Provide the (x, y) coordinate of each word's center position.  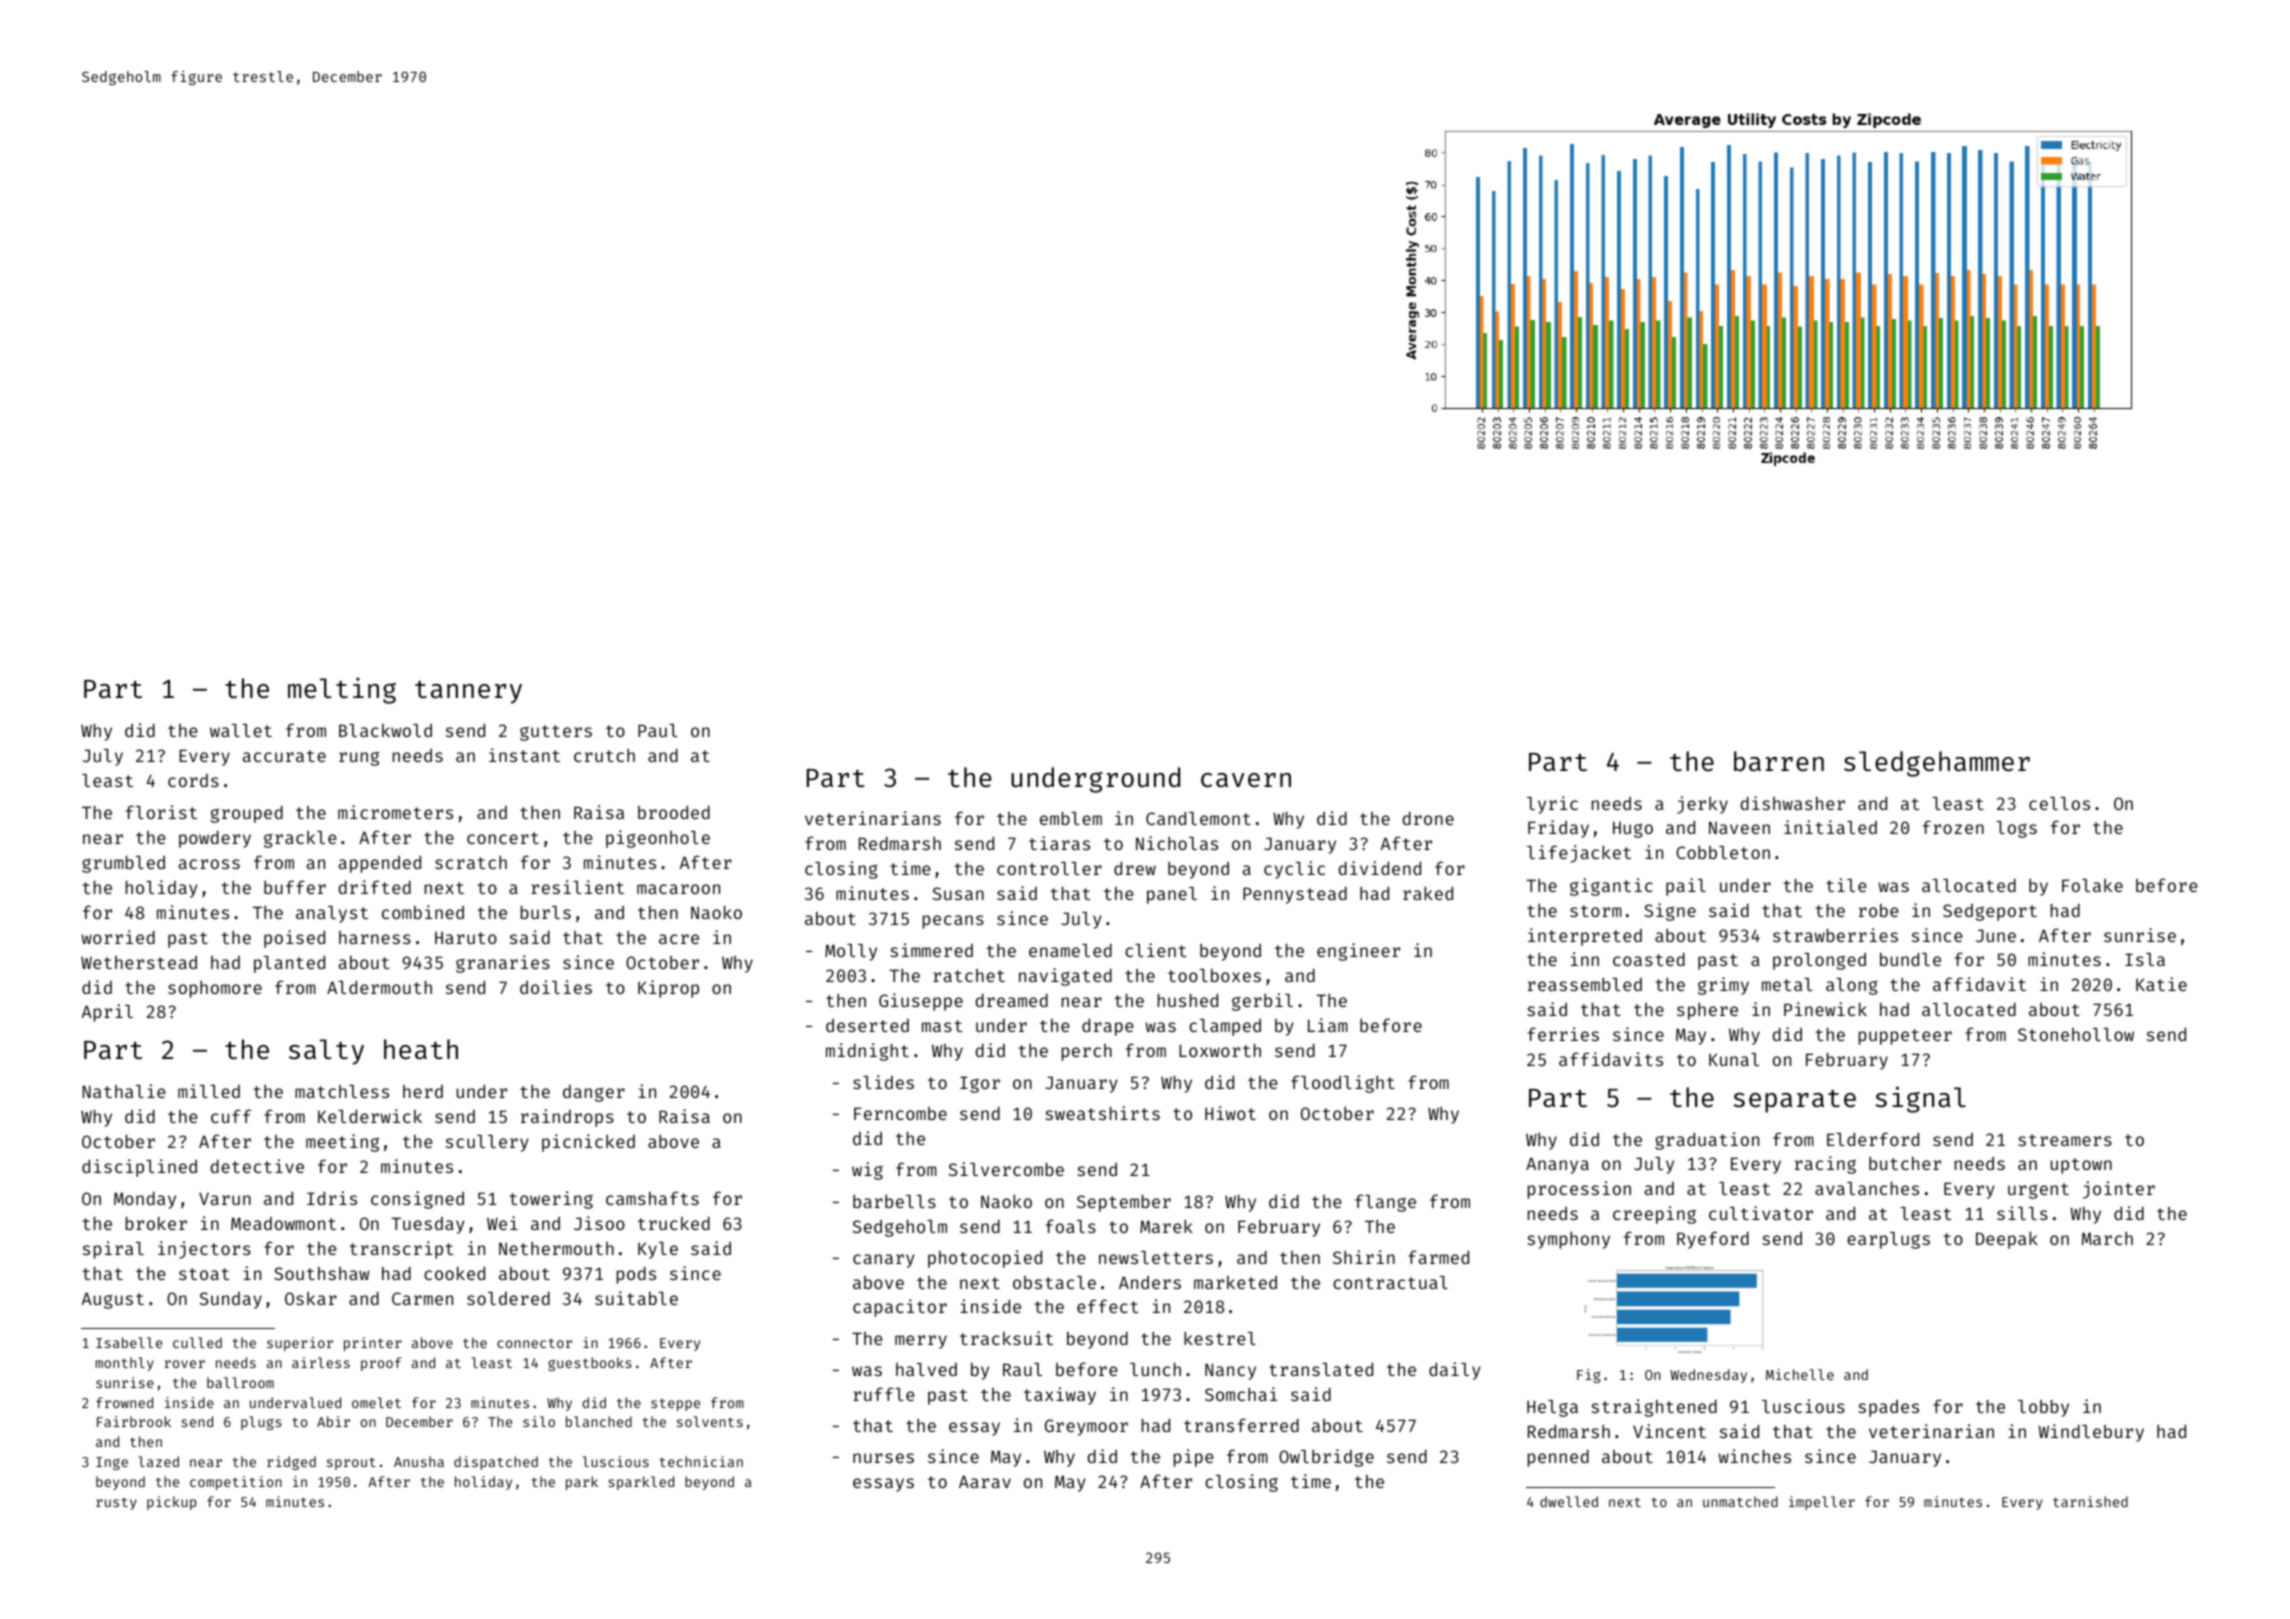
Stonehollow (2076, 1034)
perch (1087, 1052)
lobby (2043, 1408)
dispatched (496, 1463)
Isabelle (129, 1342)
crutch (604, 755)
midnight (867, 1052)
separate (1794, 1101)
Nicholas (1177, 843)
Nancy (1230, 1371)
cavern (1246, 780)
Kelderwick (370, 1116)
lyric (1552, 805)
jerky (1702, 805)
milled (209, 1091)
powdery (215, 839)
